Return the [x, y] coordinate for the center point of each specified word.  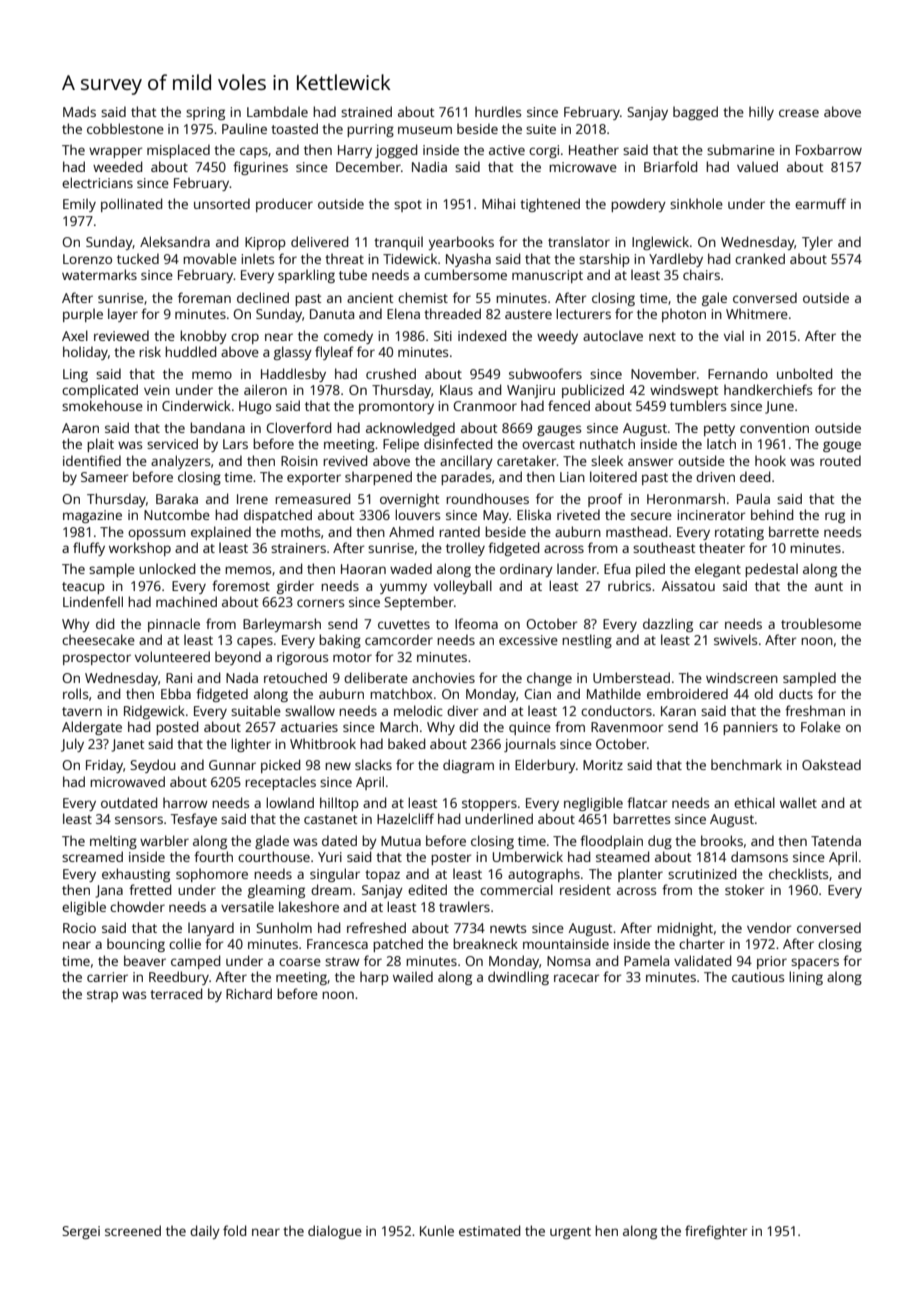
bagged [695, 113]
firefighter [716, 1232]
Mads [79, 111]
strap [102, 996]
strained [366, 111]
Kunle [437, 1230]
